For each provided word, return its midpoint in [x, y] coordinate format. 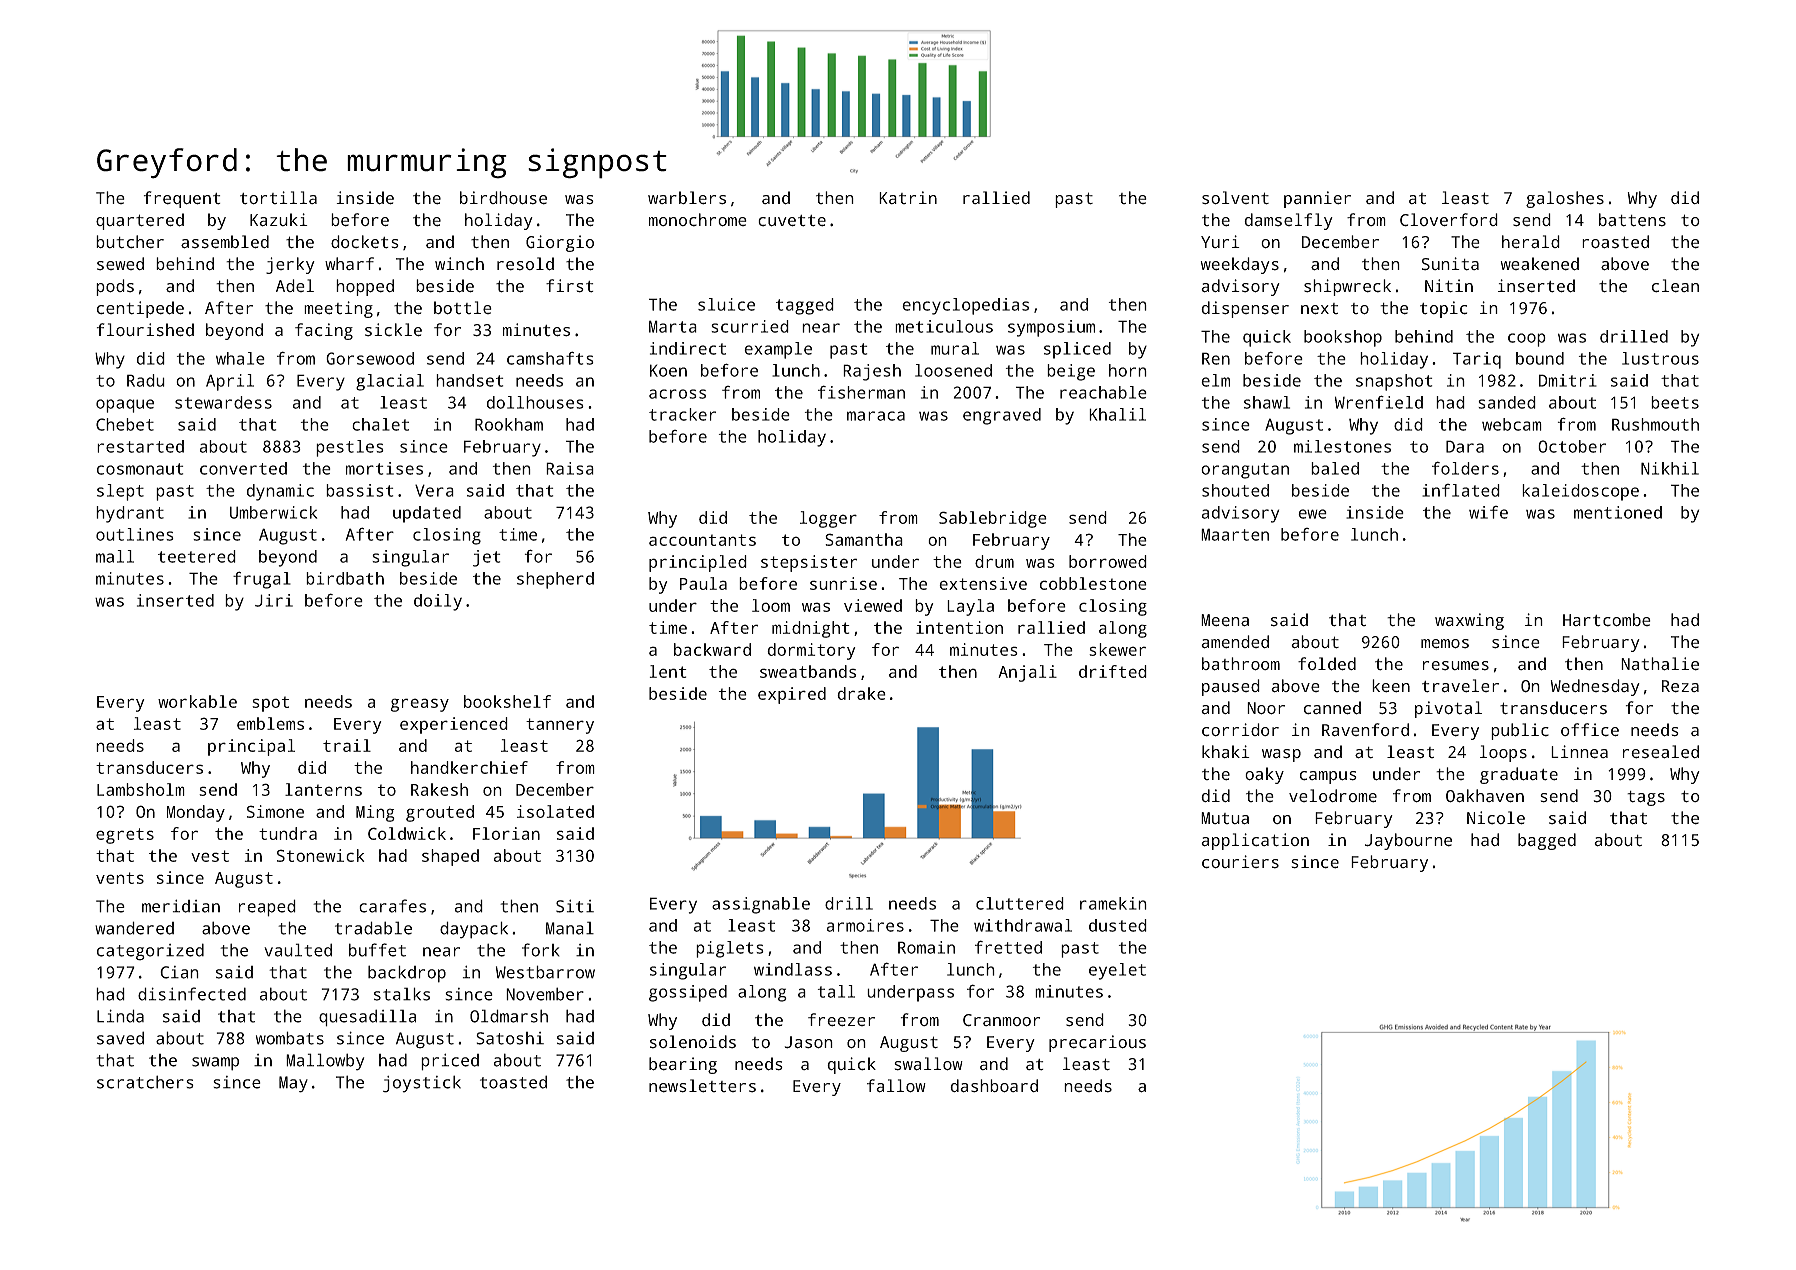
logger [828, 519]
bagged [1547, 841]
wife [1488, 512]
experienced [454, 725]
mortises [384, 468]
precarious [1097, 1043]
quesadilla [367, 1018]
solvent [1235, 198]
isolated [555, 811]
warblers [687, 198]
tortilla [278, 198]
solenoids [693, 1042]
